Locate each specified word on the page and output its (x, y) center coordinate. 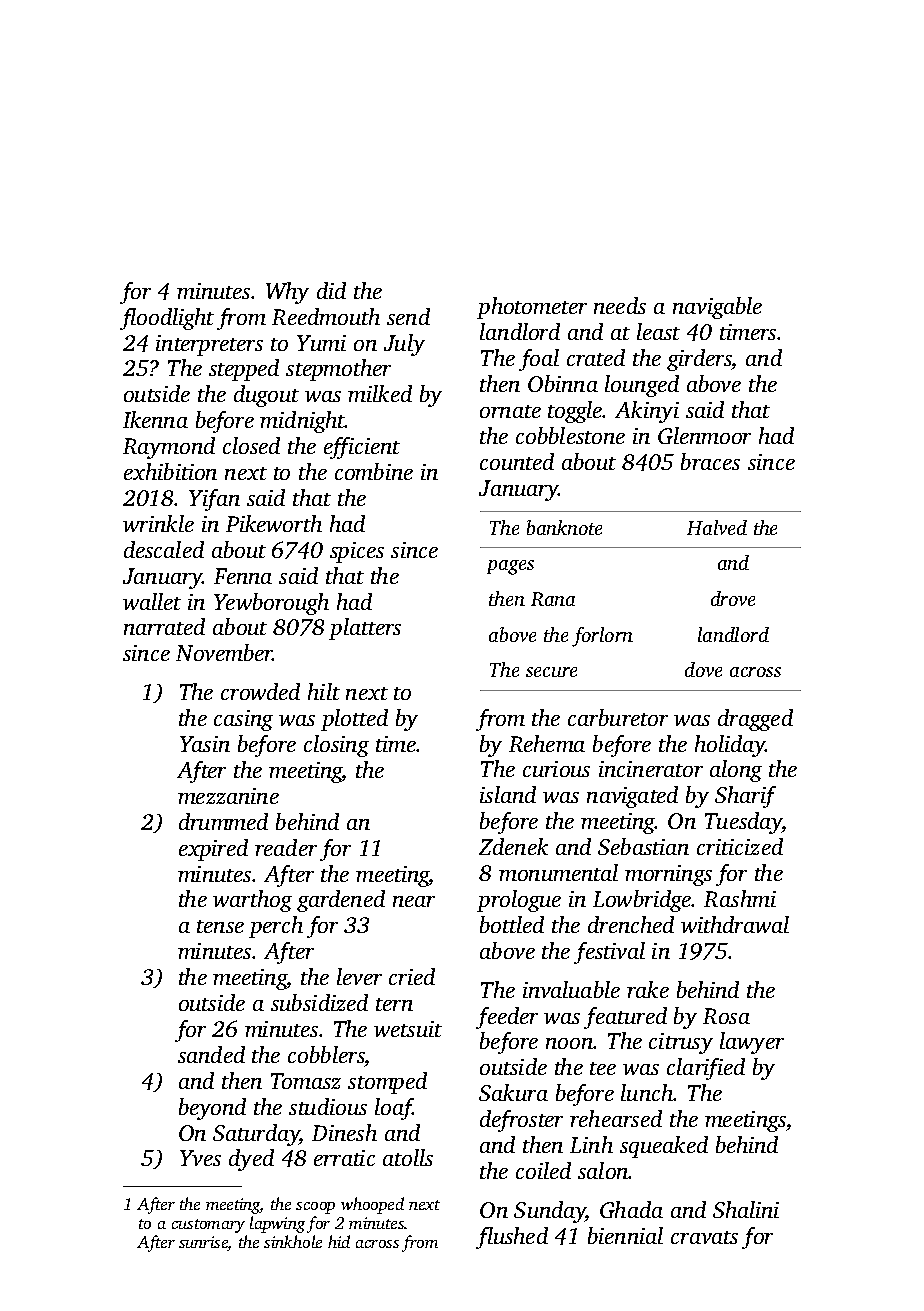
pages (510, 567)
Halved (717, 527)
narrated (164, 626)
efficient (362, 448)
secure (551, 672)
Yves (200, 1158)
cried (412, 976)
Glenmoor (704, 435)
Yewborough (271, 604)
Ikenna (155, 419)
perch (276, 927)
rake (648, 989)
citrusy (681, 1043)
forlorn (602, 637)
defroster (521, 1121)
